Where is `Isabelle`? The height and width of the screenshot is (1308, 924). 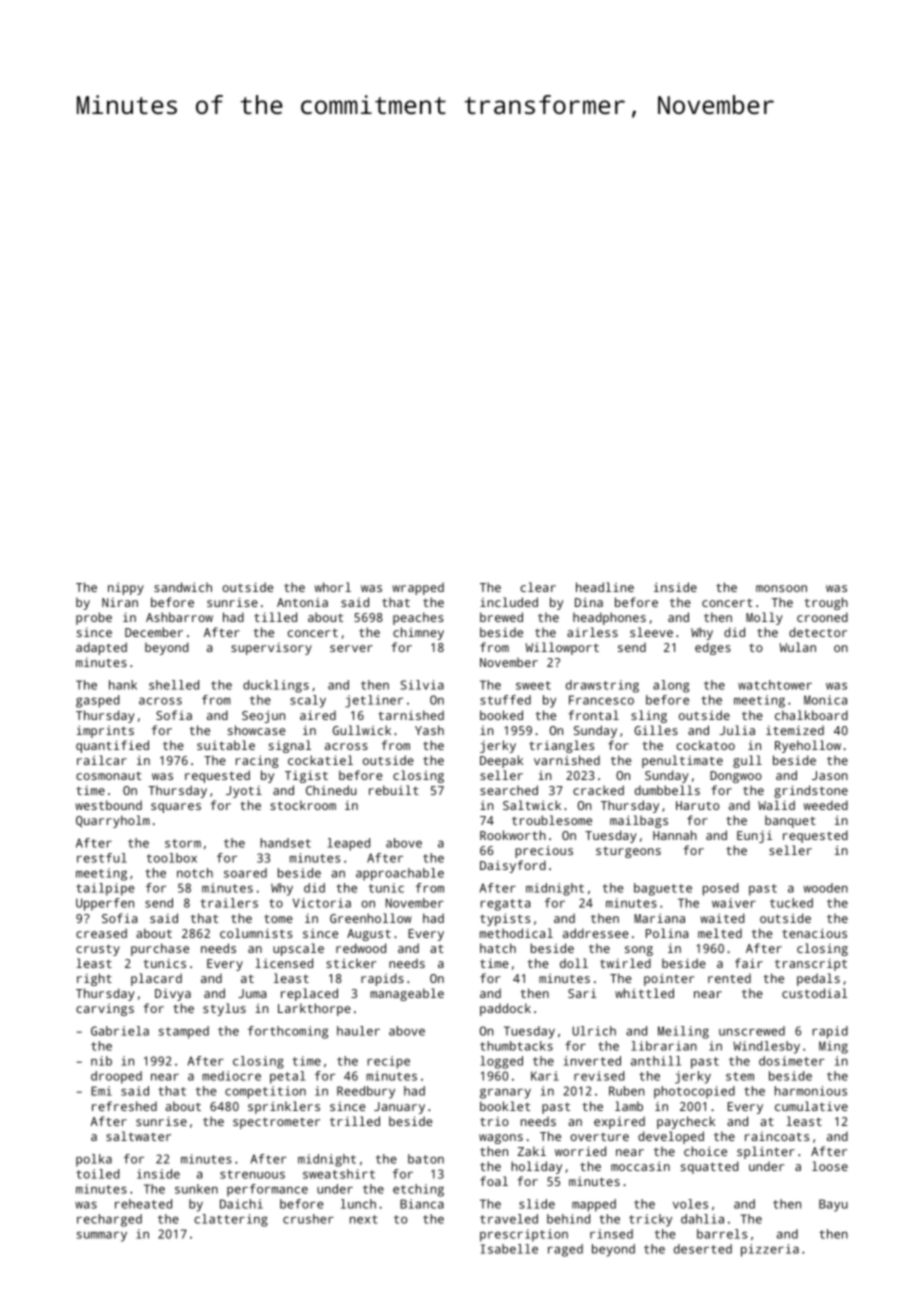 Isabelle is located at coordinates (509, 1249).
